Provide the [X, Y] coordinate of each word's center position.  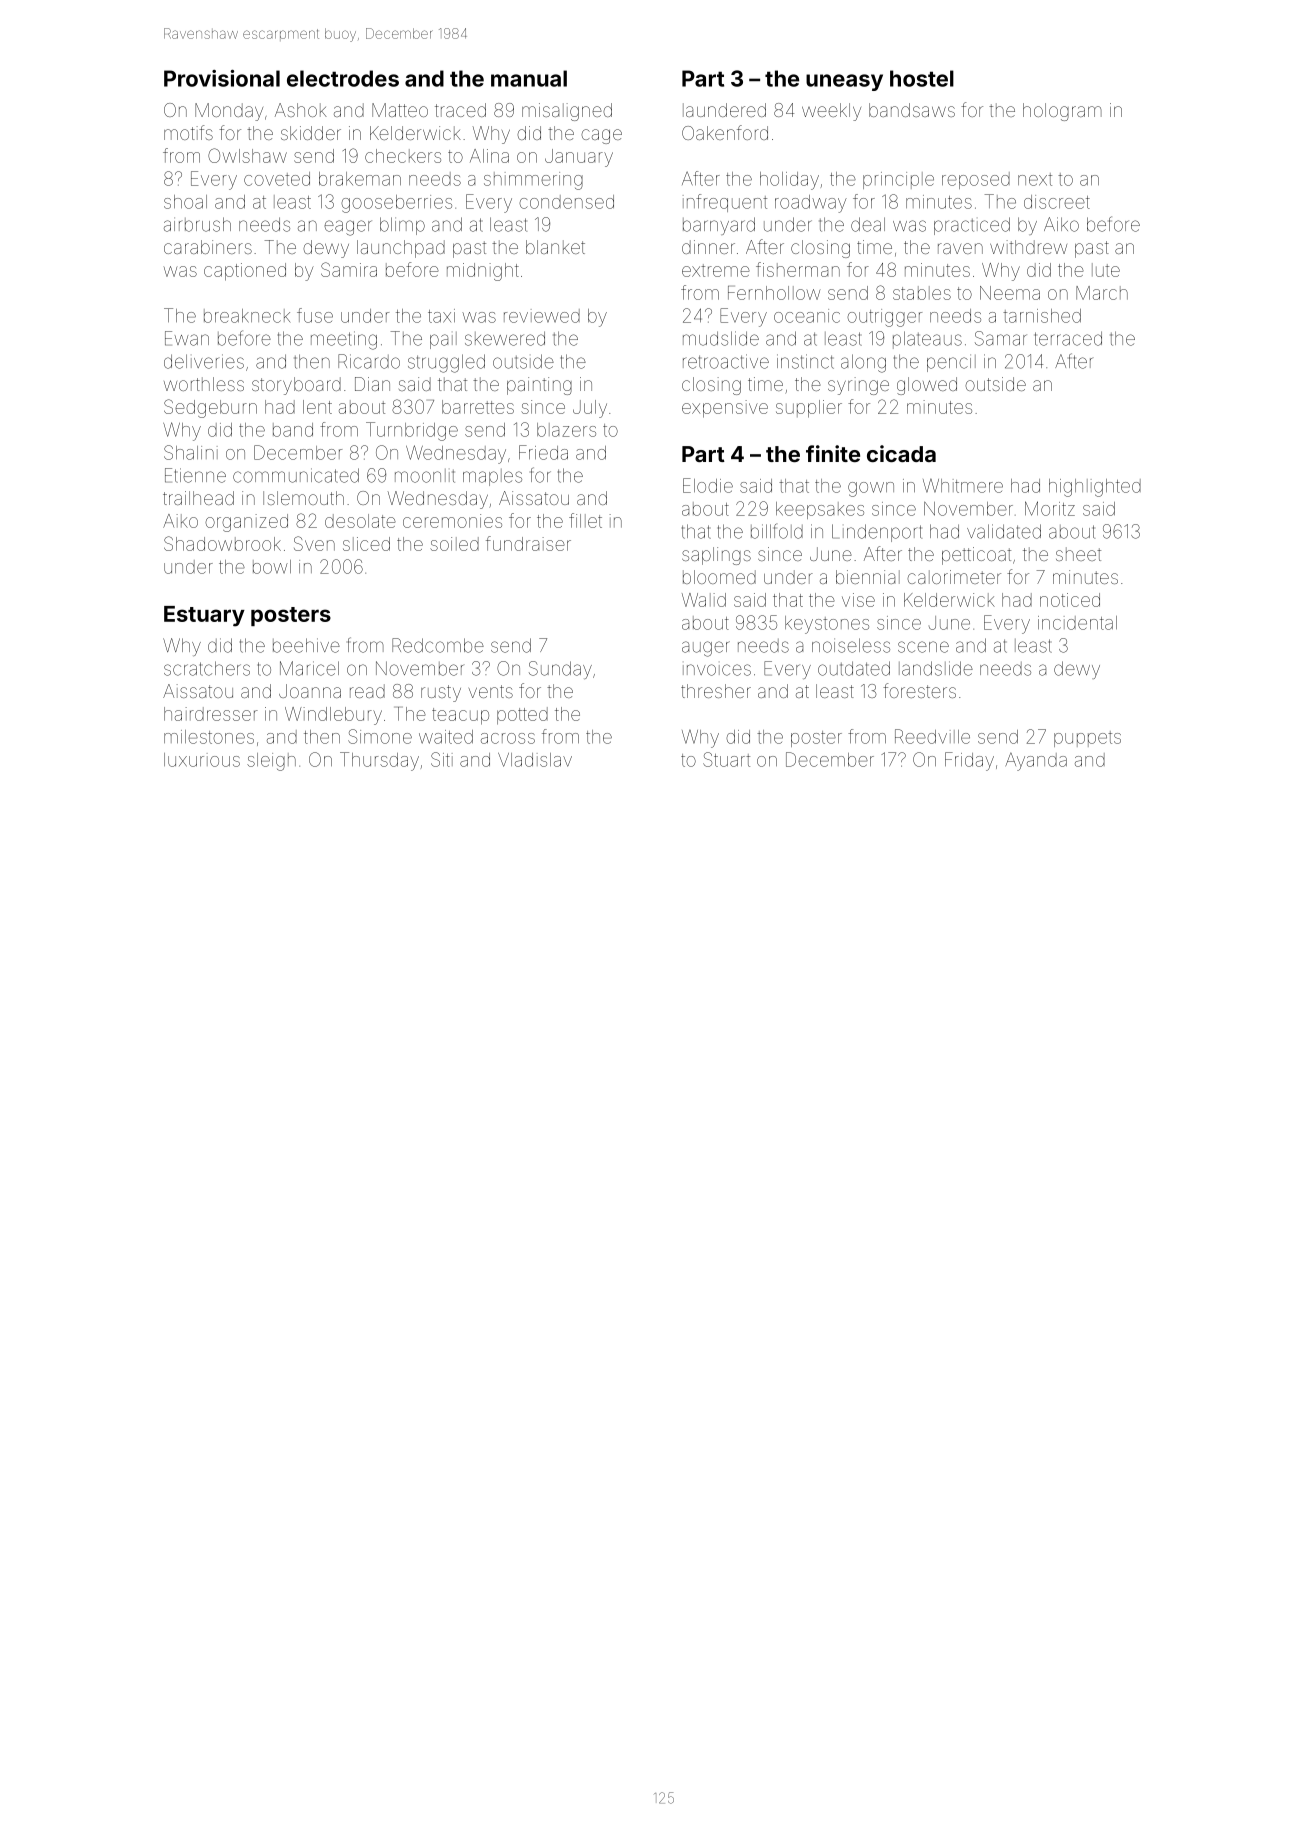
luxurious [202, 760]
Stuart [726, 759]
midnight [483, 272]
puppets [1087, 739]
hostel [922, 78]
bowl [272, 567]
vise [858, 600]
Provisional [222, 78]
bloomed [719, 577]
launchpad [401, 249]
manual [529, 78]
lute [1106, 270]
